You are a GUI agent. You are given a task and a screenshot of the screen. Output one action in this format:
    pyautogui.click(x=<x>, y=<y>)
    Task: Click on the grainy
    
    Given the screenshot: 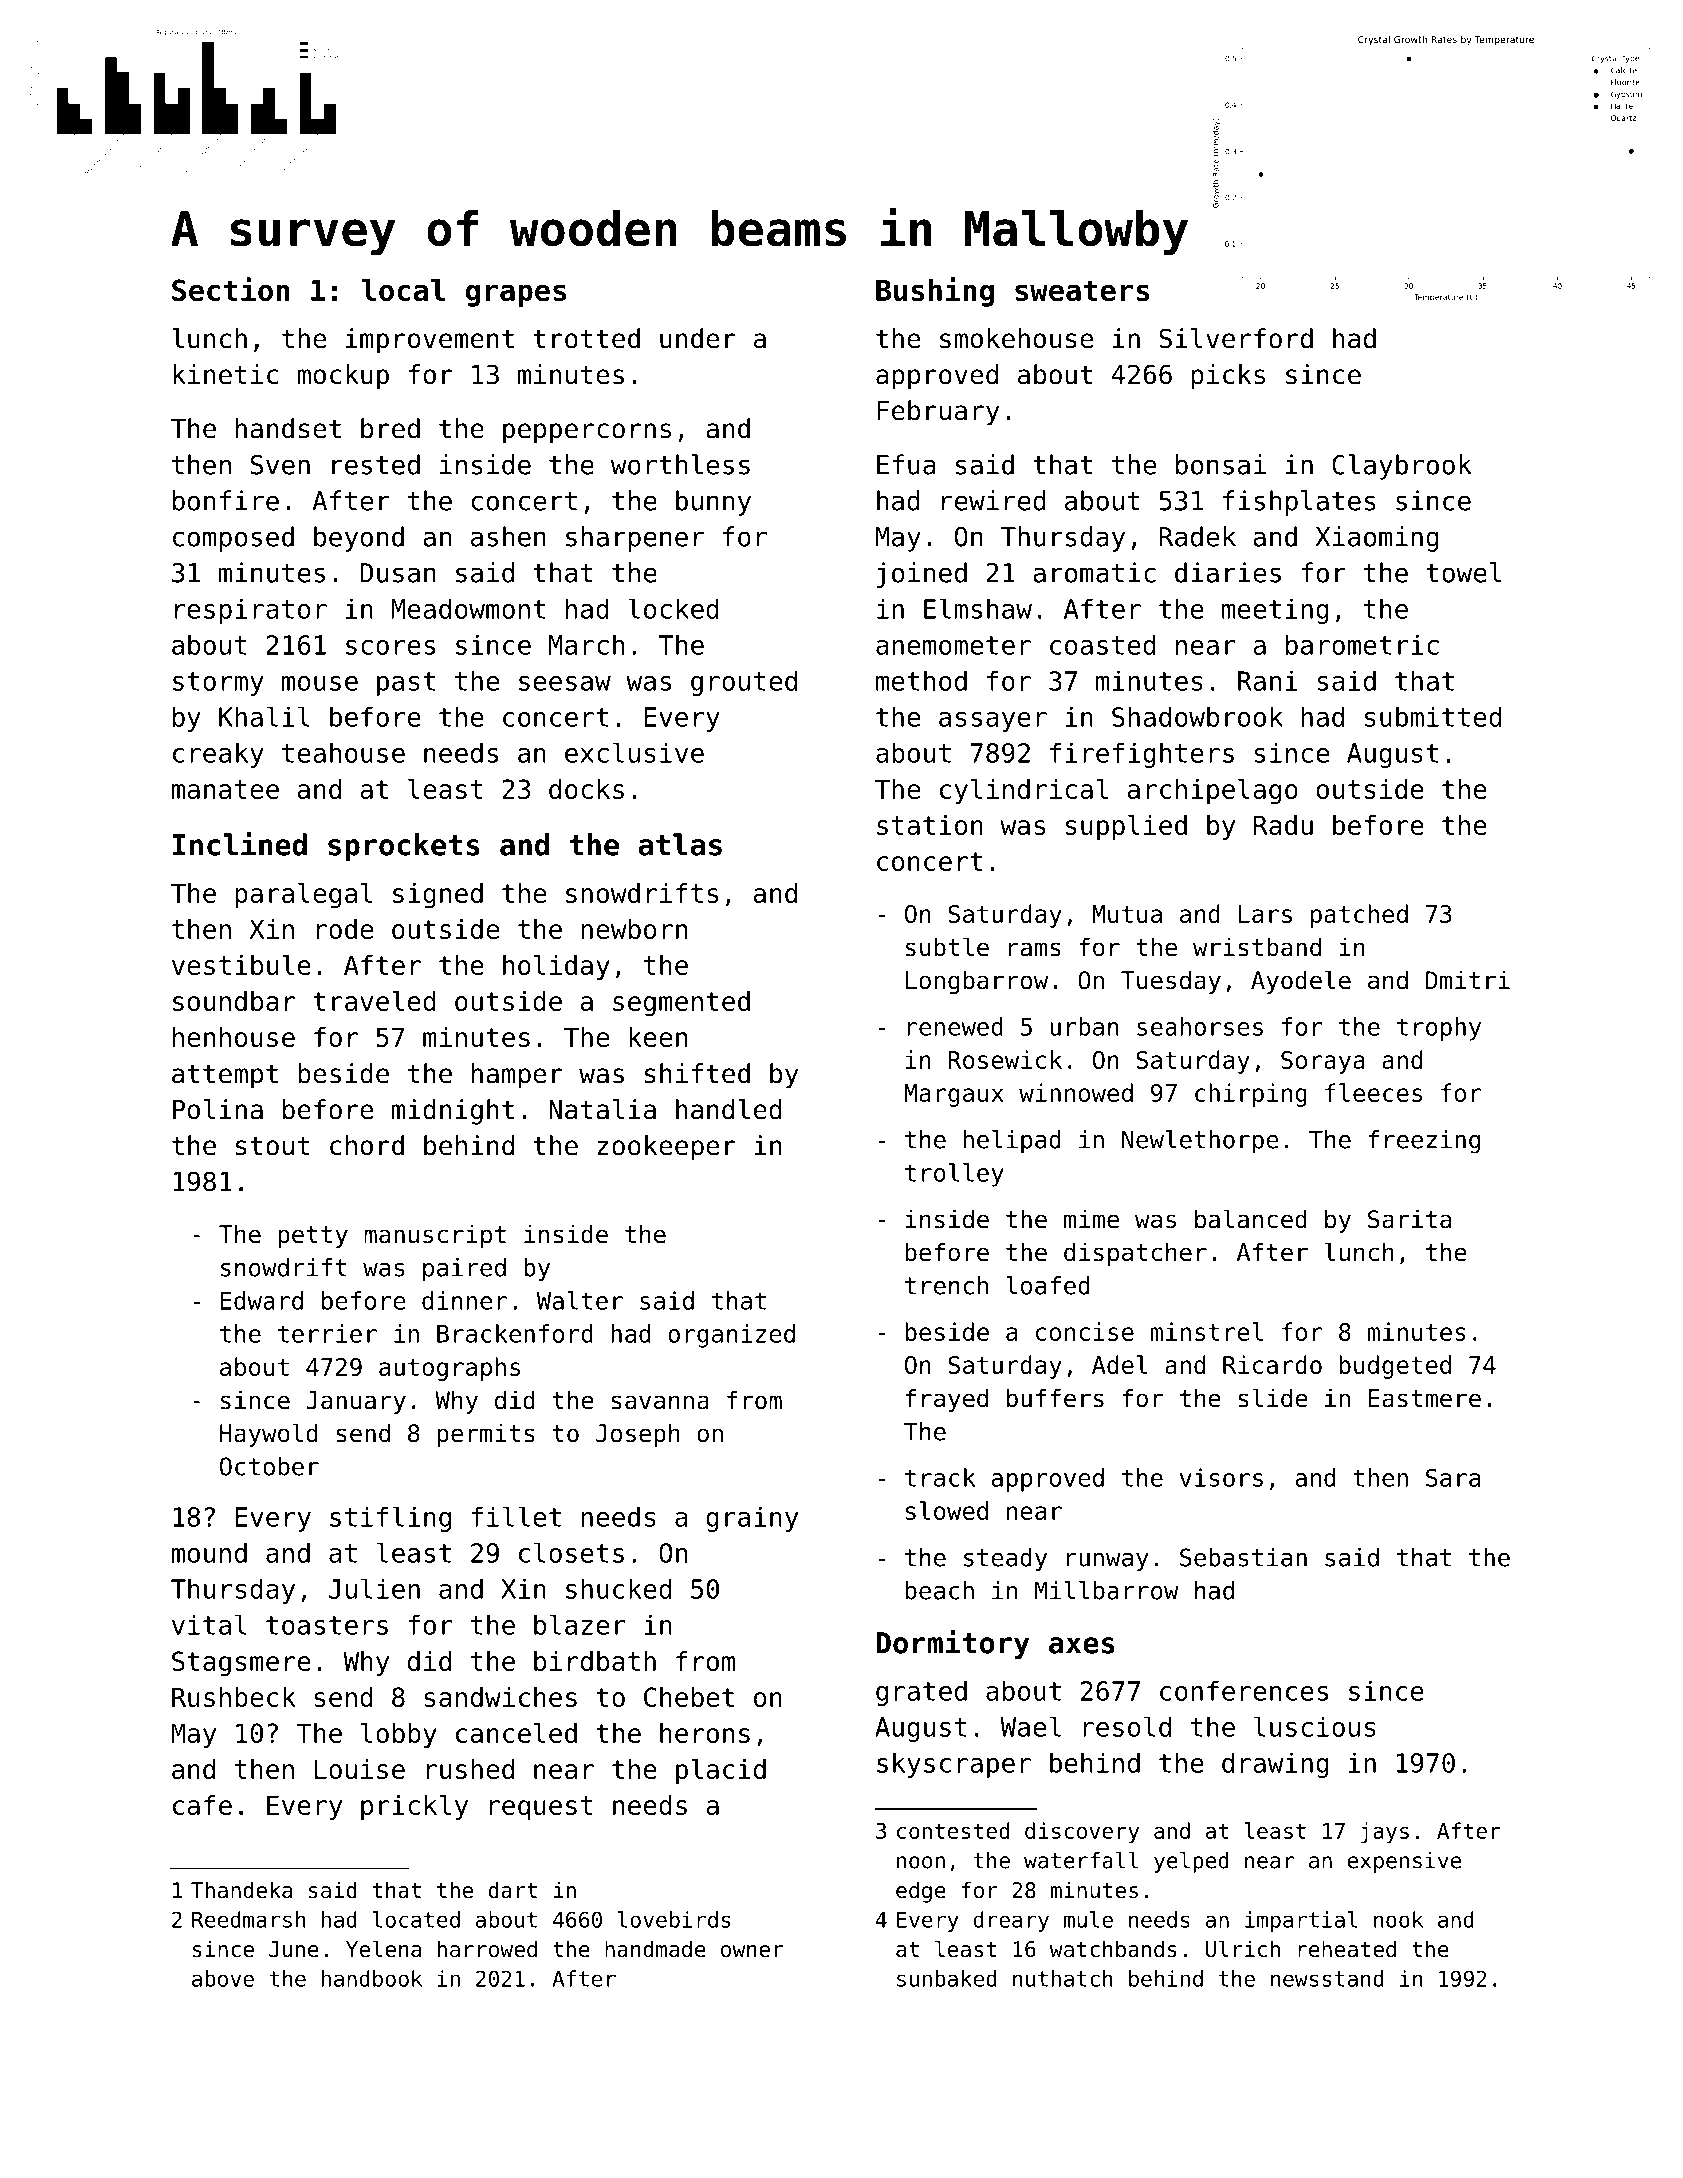 What is the action you would take?
    pyautogui.click(x=752, y=1519)
